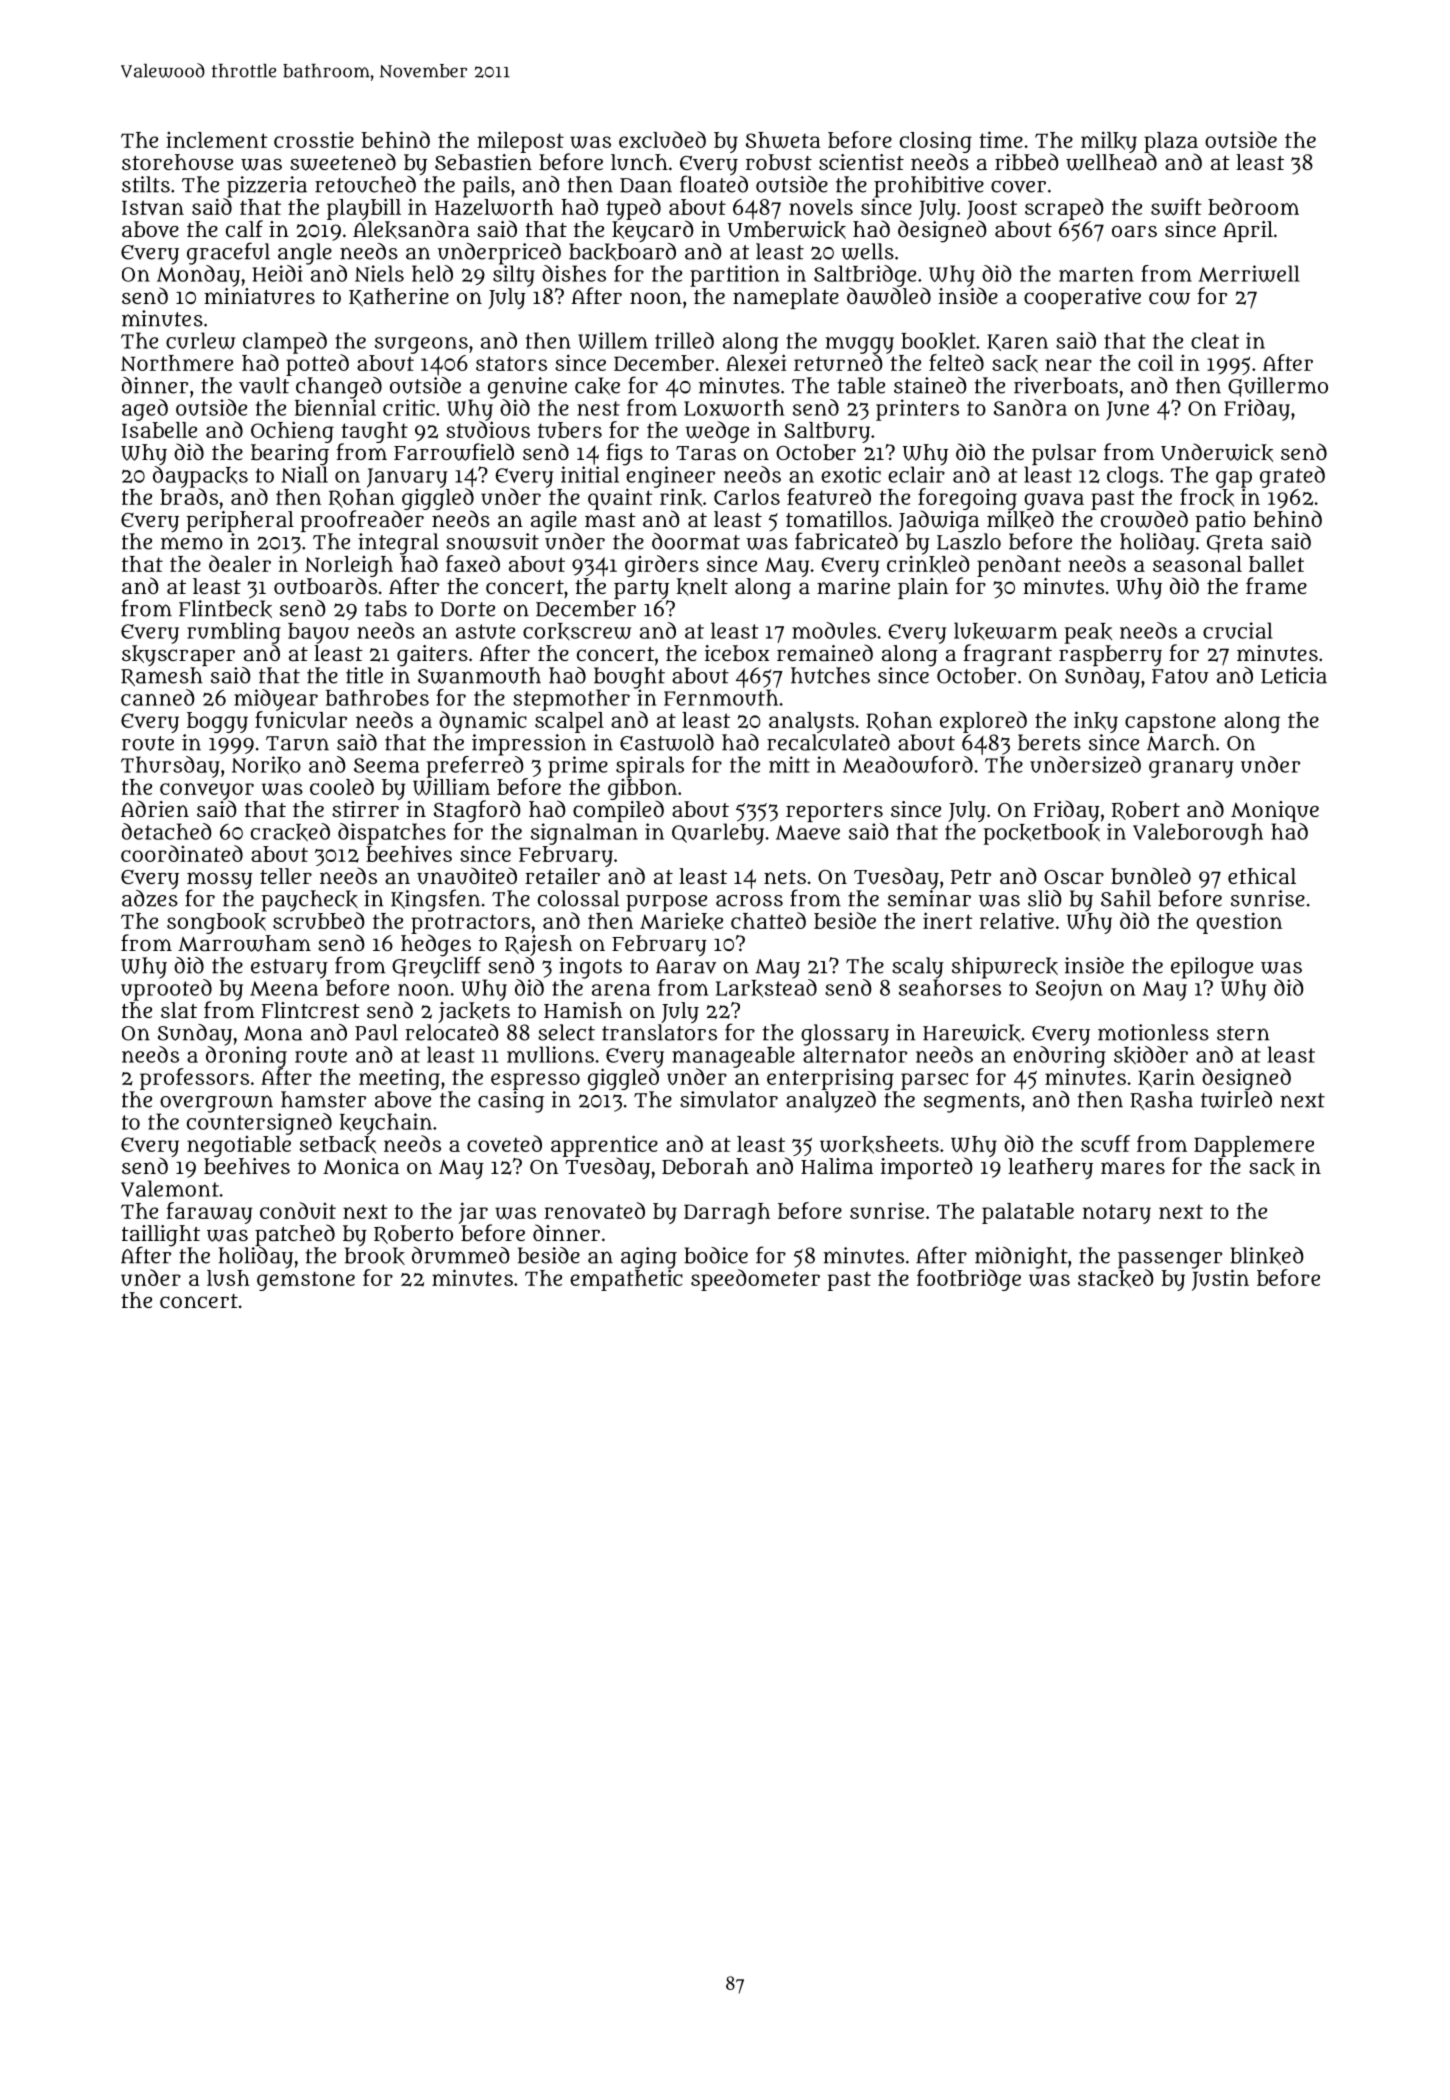 This screenshot has height=2100, width=1450. I want to click on boggy, so click(217, 722).
